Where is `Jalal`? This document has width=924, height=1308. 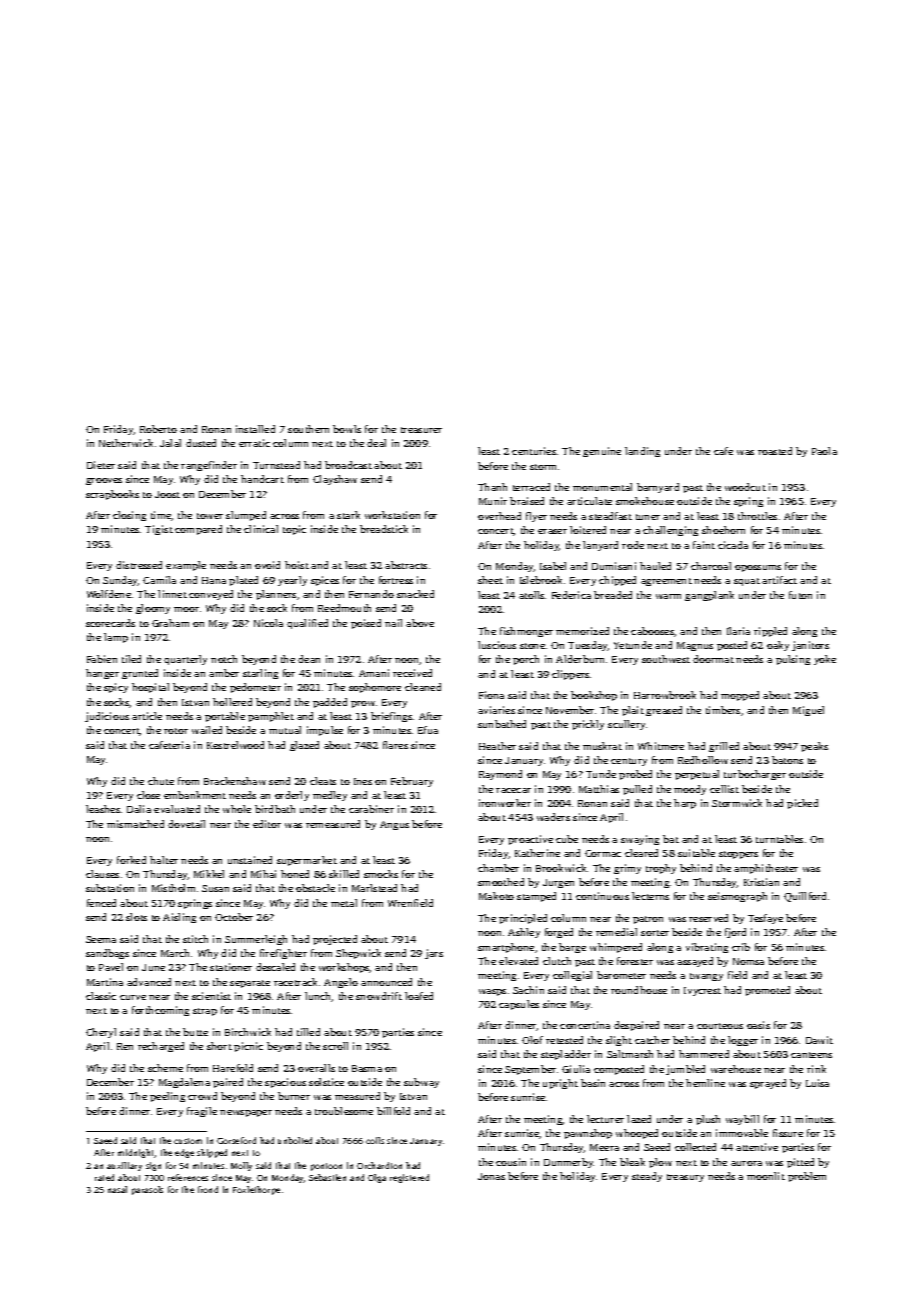
Jalal is located at coordinates (170, 443).
